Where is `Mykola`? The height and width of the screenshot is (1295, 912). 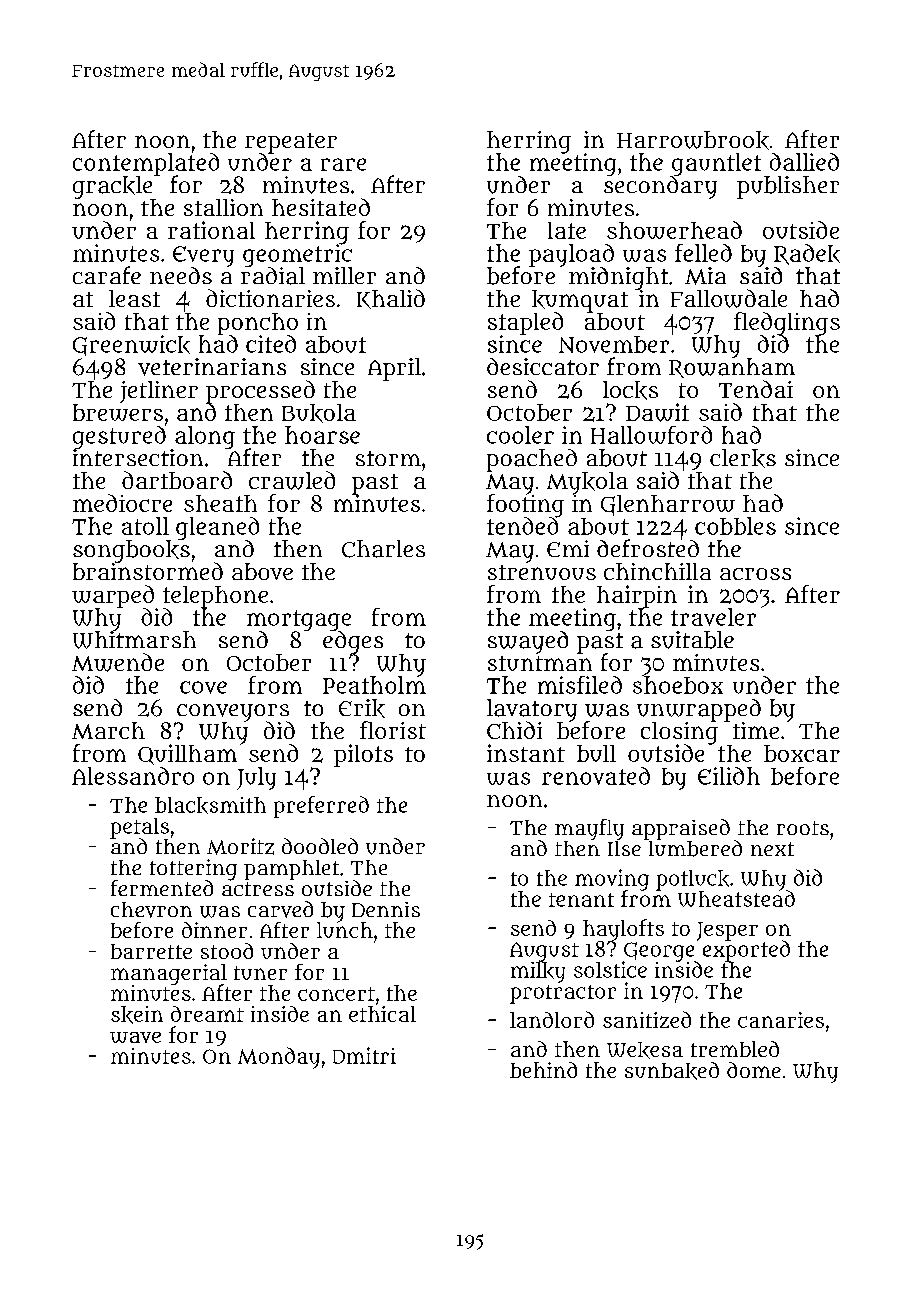 Mykola is located at coordinates (587, 483).
